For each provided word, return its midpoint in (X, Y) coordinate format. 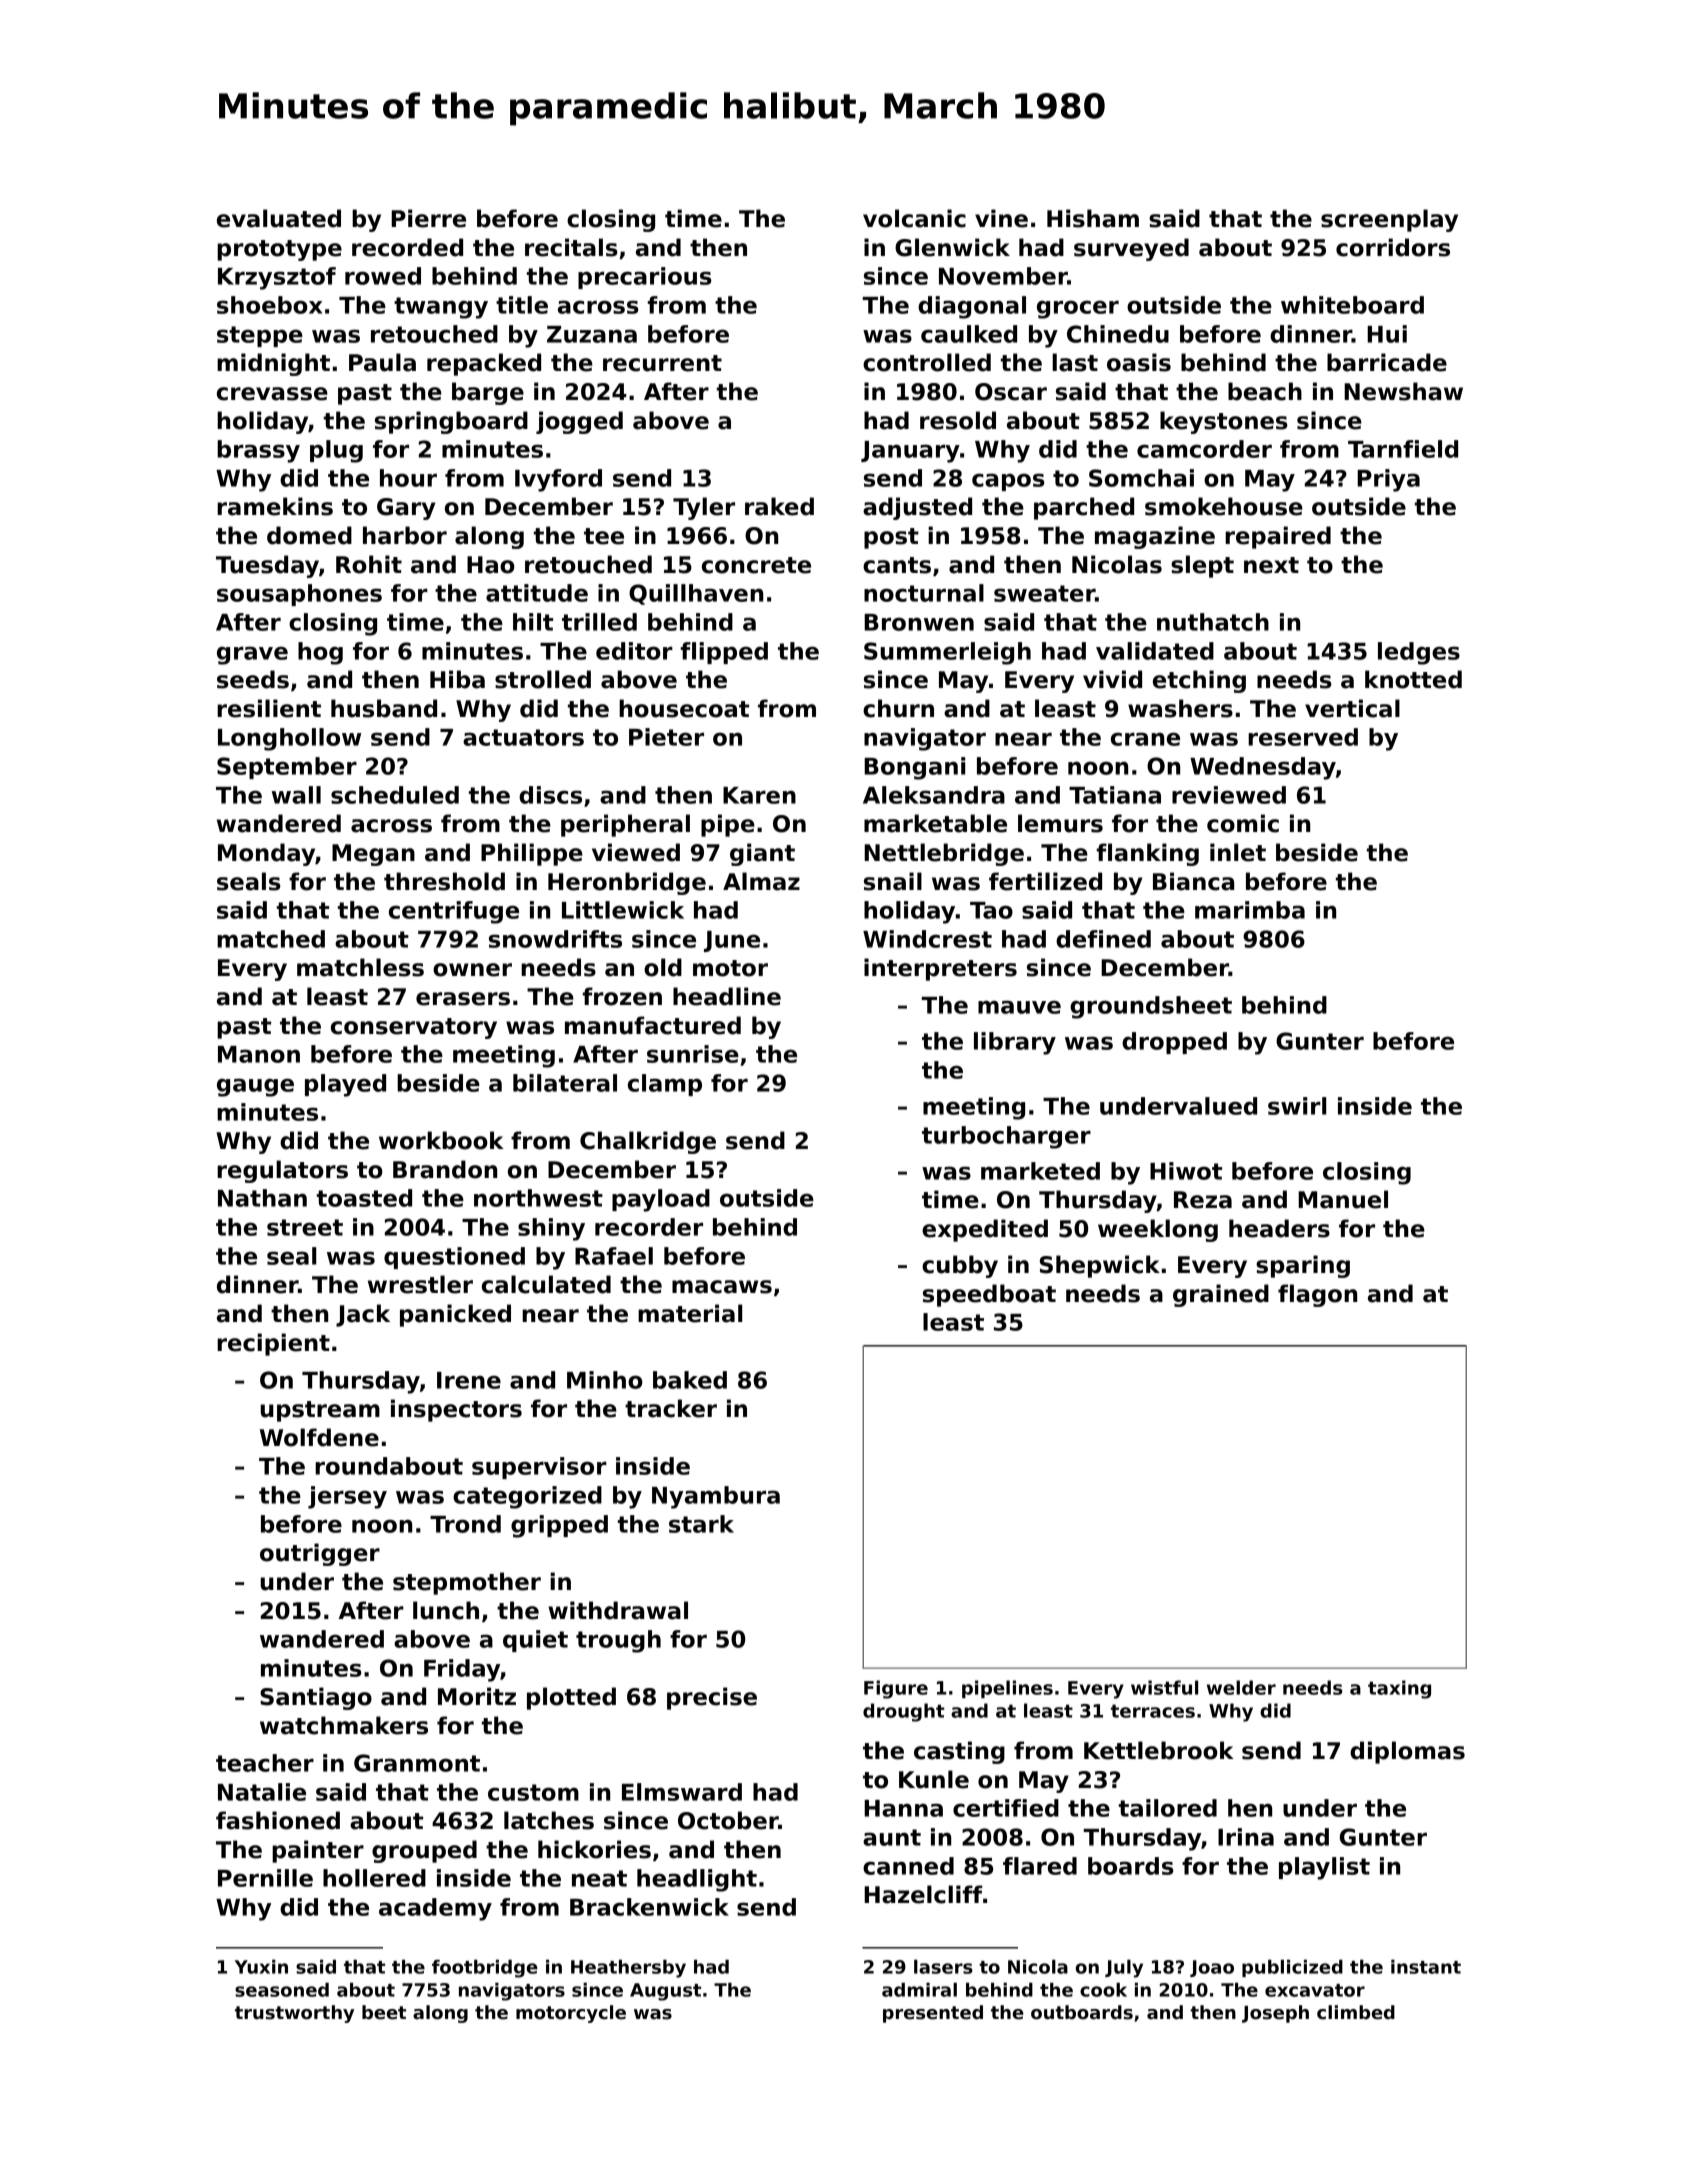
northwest (538, 1198)
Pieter (666, 737)
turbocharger (1006, 1137)
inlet (1238, 852)
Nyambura (716, 1497)
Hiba (457, 679)
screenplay (1389, 220)
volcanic (914, 218)
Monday (266, 854)
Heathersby (628, 1969)
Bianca (1193, 881)
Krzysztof (277, 278)
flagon (1317, 1295)
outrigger (320, 1554)
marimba (1250, 910)
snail (893, 881)
